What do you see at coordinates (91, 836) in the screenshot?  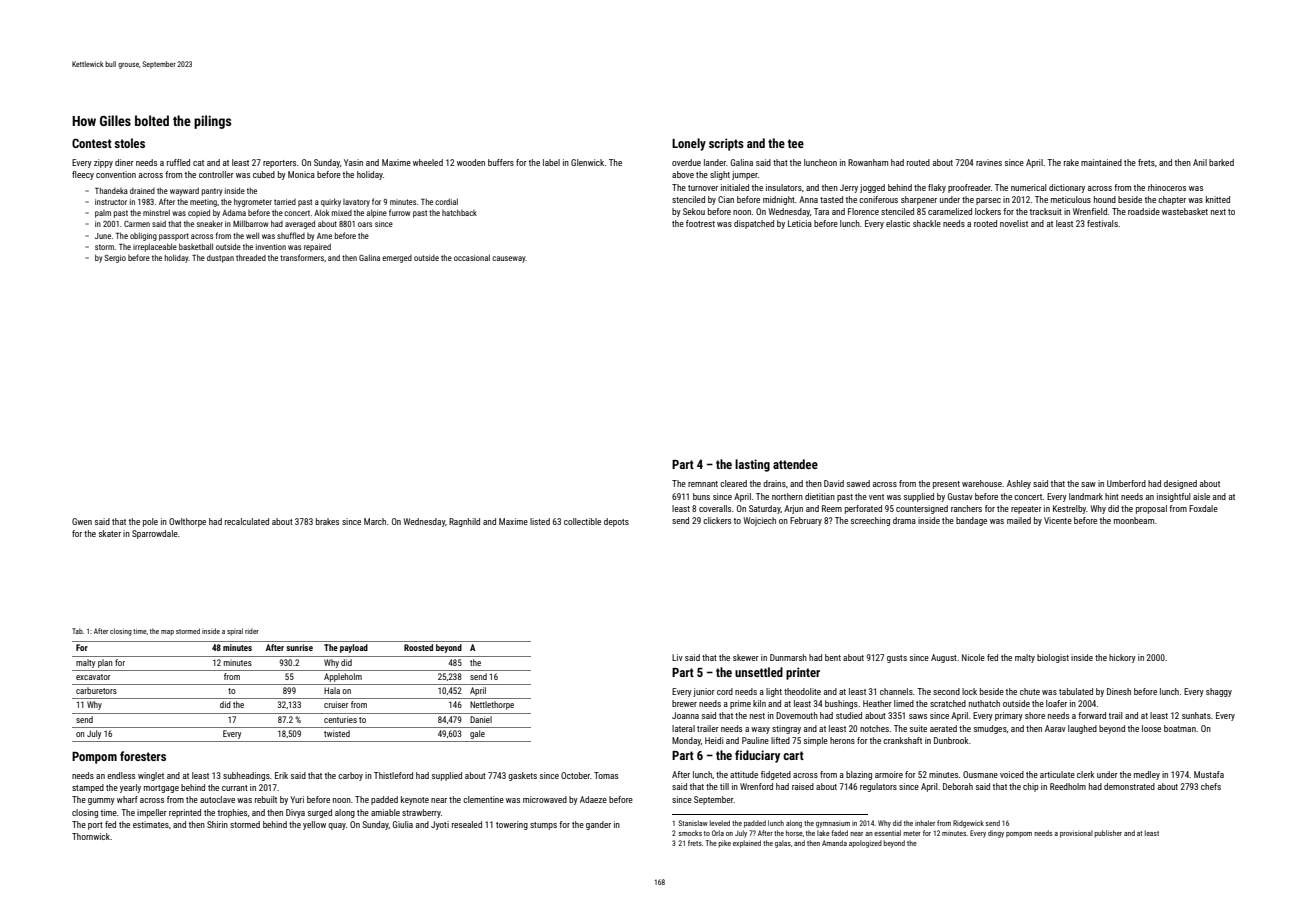 I see `Thornwick` at bounding box center [91, 836].
